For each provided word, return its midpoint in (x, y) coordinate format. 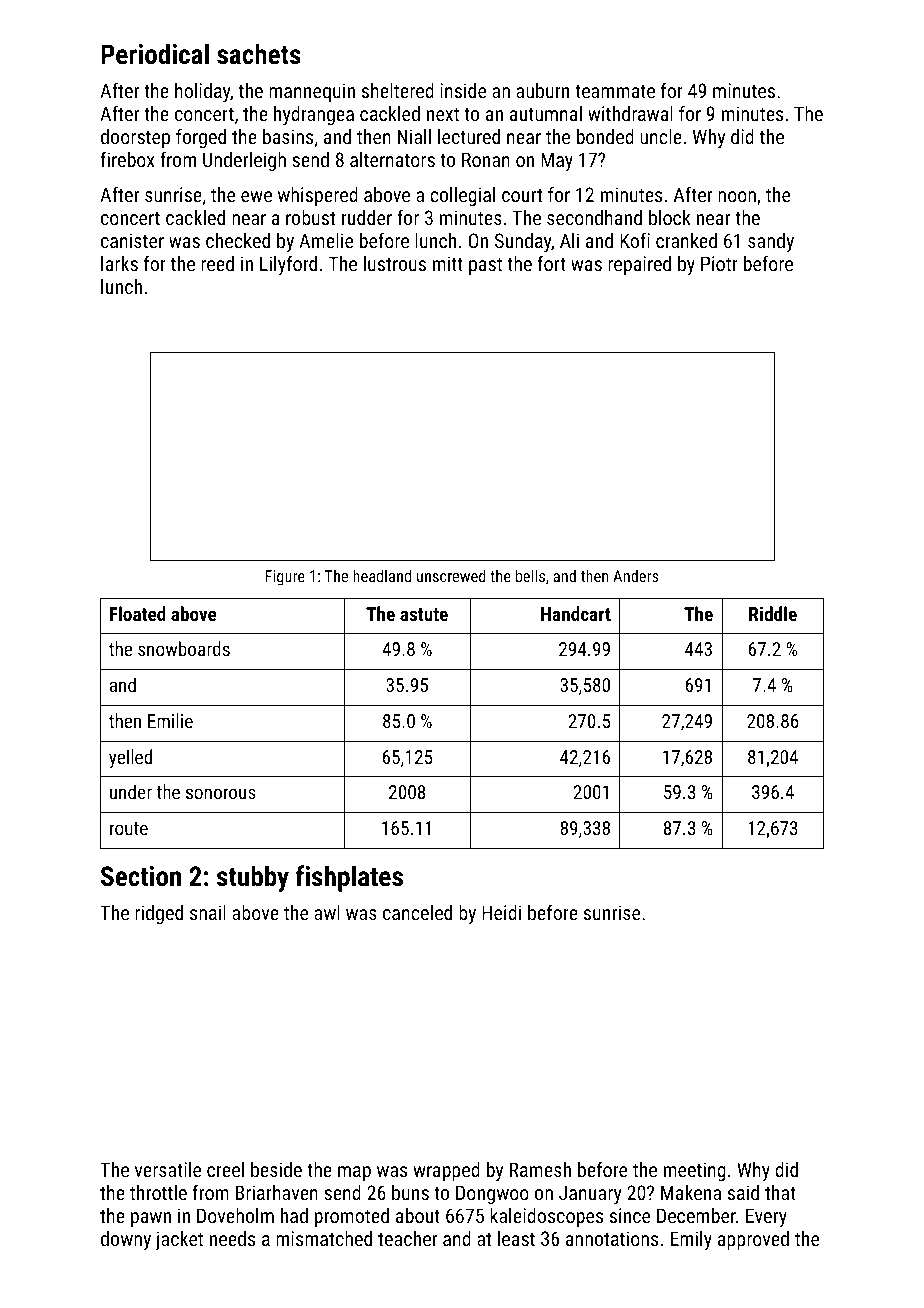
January (590, 1195)
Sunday (523, 243)
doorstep (135, 138)
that (780, 1192)
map (354, 1173)
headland (382, 575)
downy (126, 1241)
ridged (159, 914)
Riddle (773, 613)
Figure (285, 578)
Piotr (719, 263)
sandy (771, 243)
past (485, 266)
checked (238, 240)
